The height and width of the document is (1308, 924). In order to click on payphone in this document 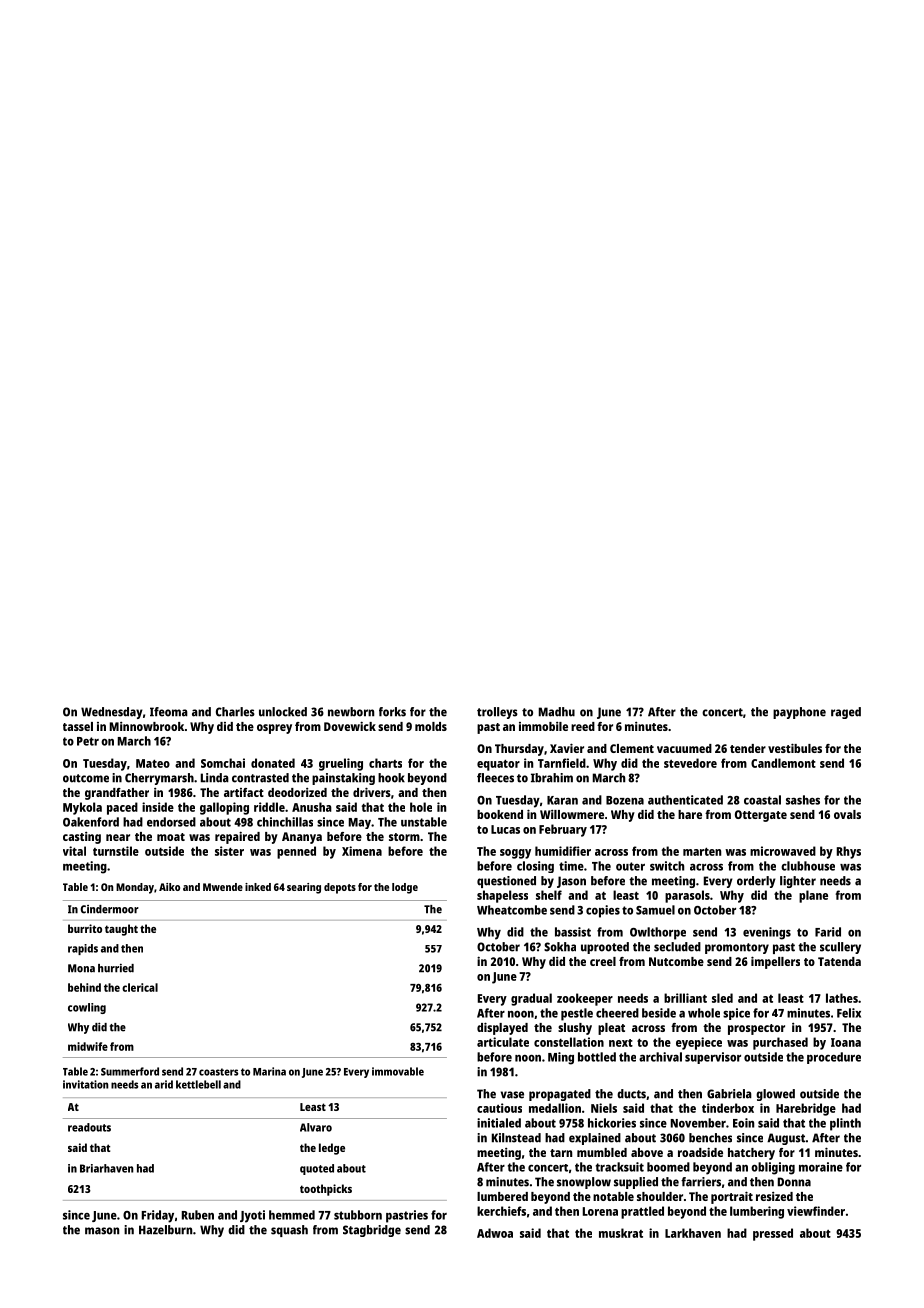, I will do `click(799, 713)`.
